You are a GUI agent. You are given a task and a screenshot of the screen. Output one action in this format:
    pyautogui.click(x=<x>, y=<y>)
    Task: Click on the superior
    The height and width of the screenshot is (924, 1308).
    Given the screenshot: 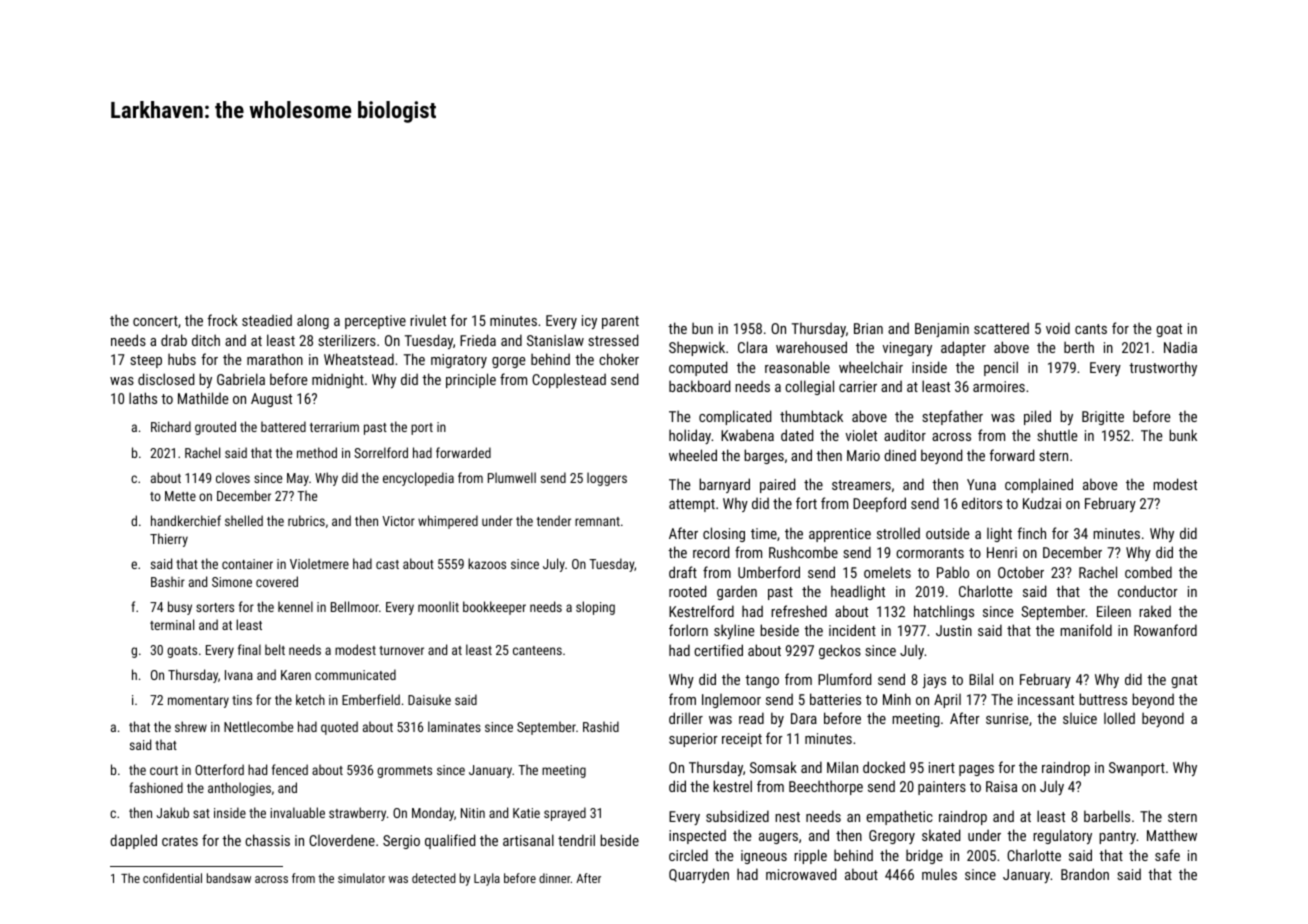 What is the action you would take?
    pyautogui.click(x=693, y=740)
